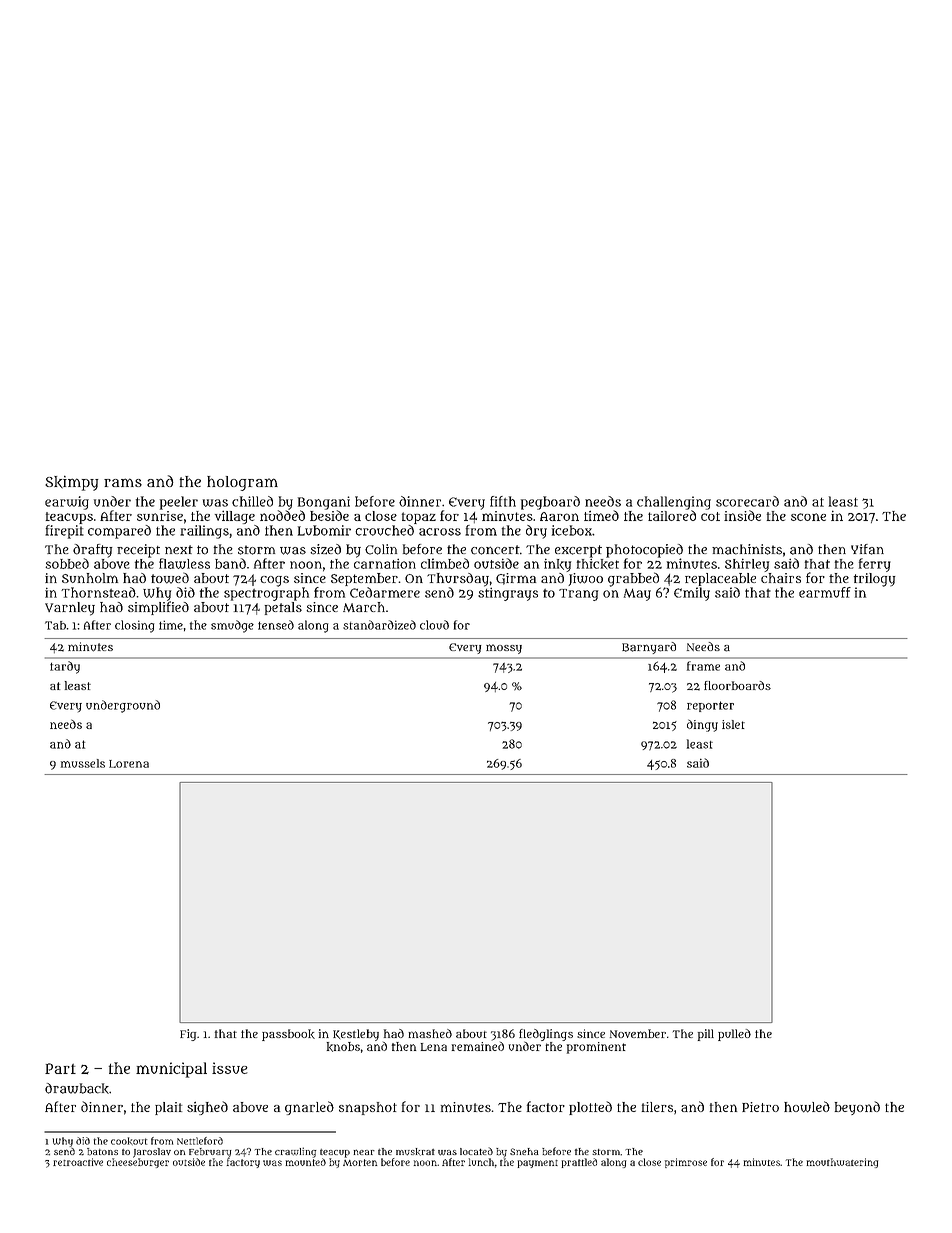 This screenshot has width=952, height=1233. I want to click on scorecard, so click(747, 501).
